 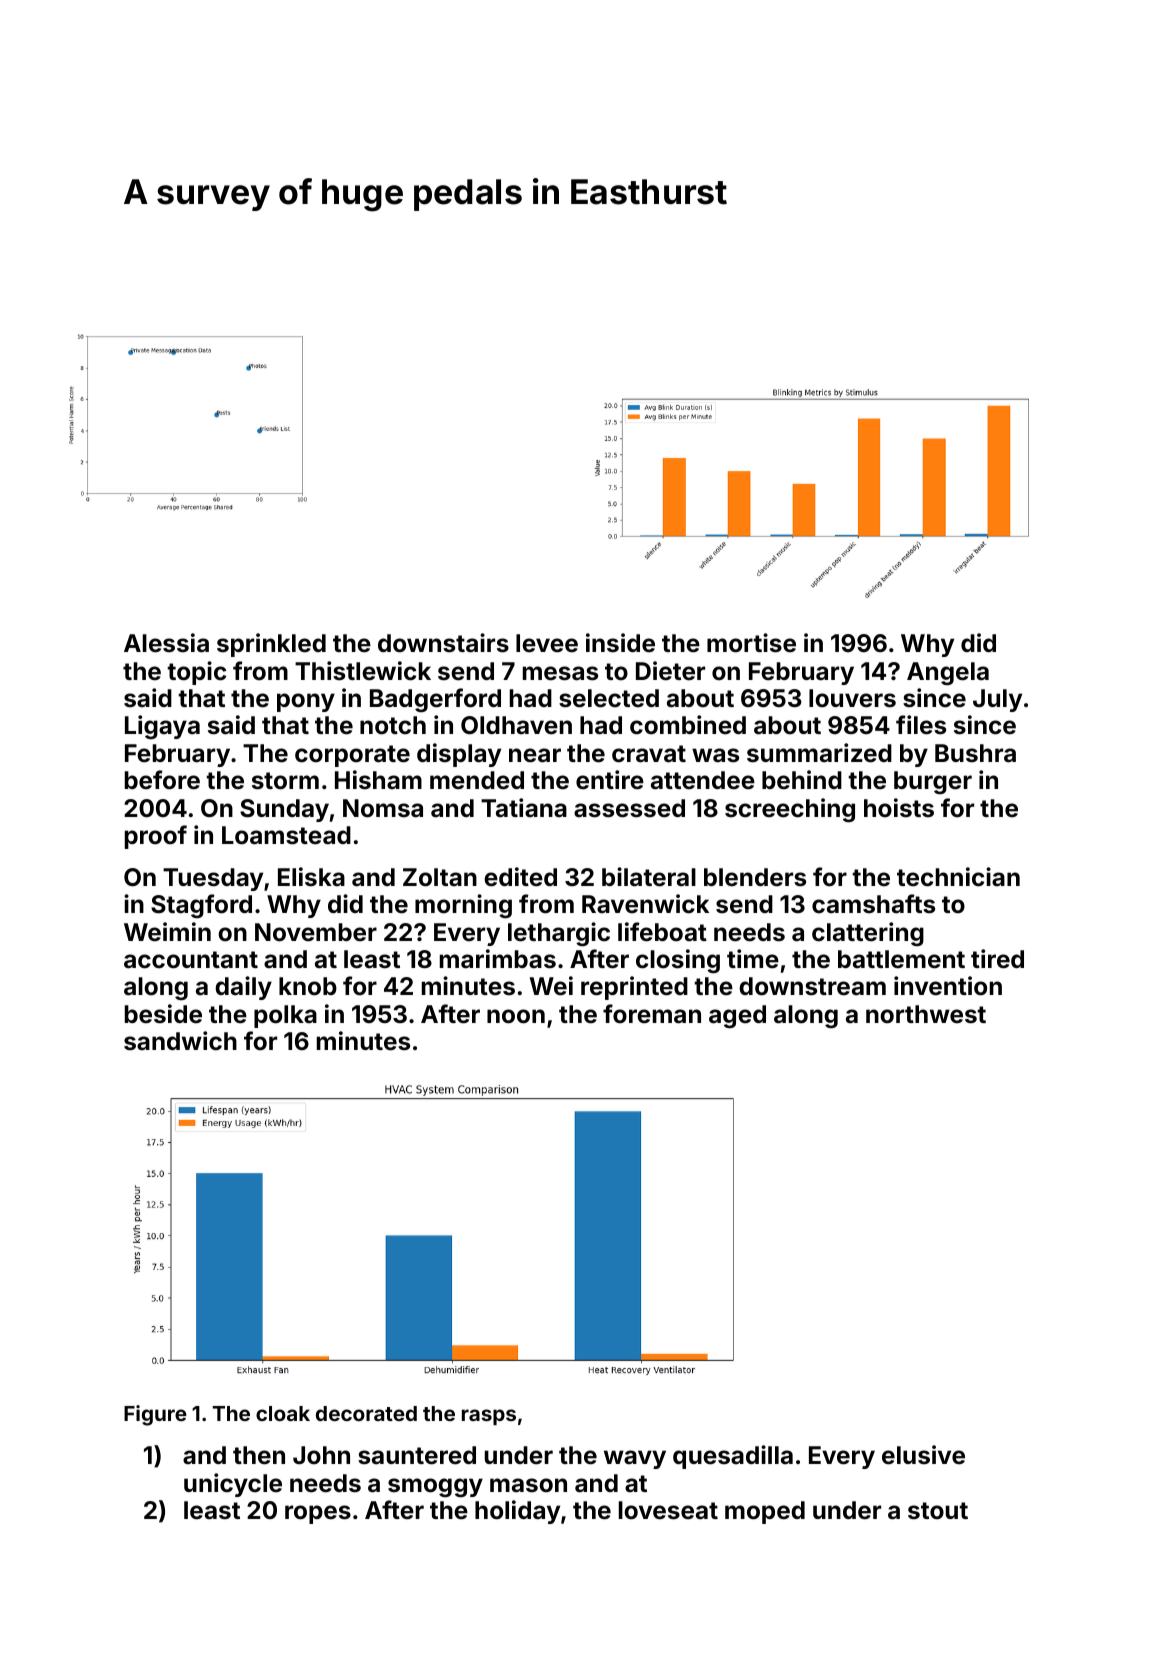 What do you see at coordinates (516, 1016) in the screenshot?
I see `noon` at bounding box center [516, 1016].
